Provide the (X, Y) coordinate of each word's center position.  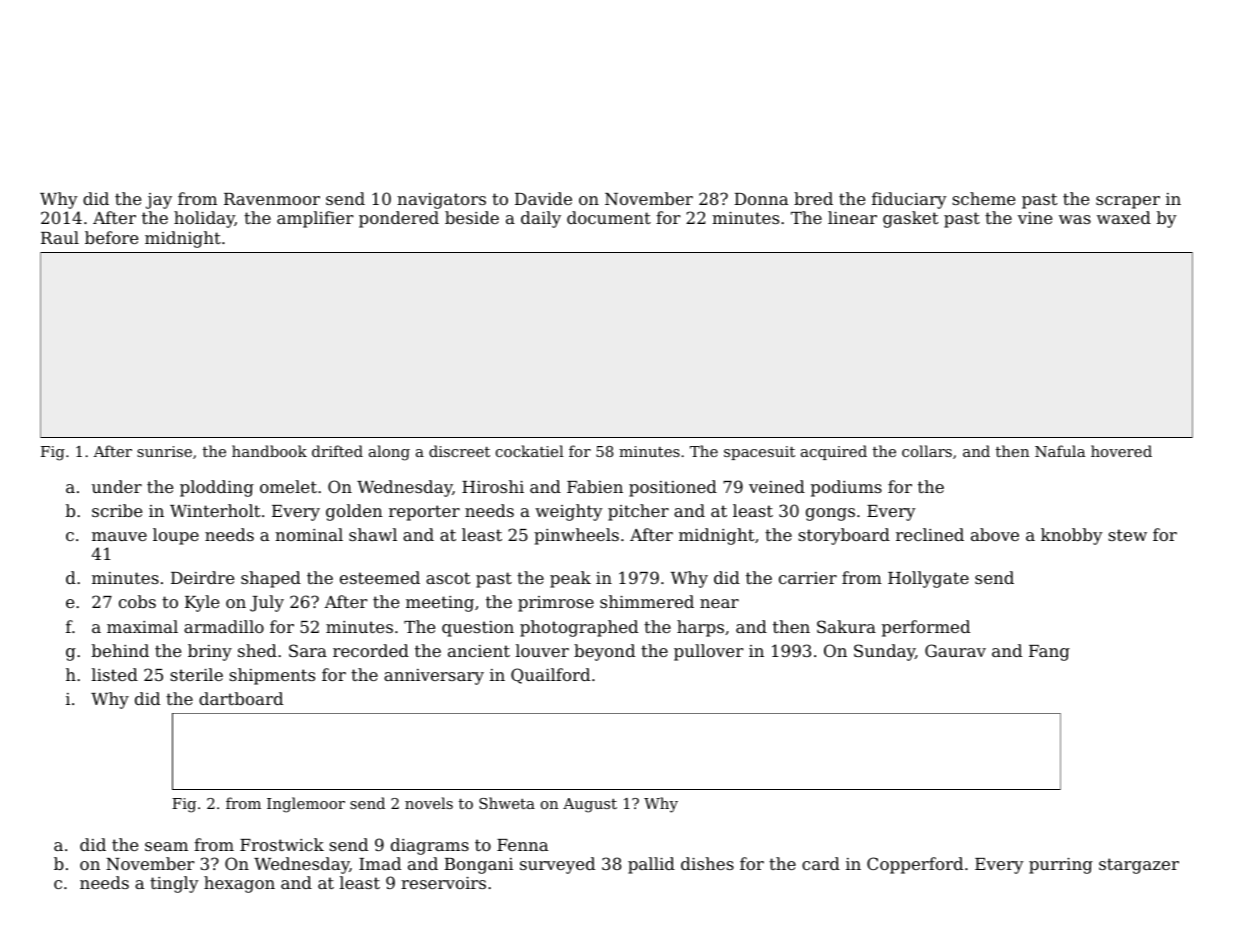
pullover (709, 652)
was (1075, 219)
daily (541, 219)
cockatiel (530, 451)
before (111, 237)
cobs (137, 601)
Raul (60, 237)
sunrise (164, 451)
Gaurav (955, 650)
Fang (1049, 653)
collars (927, 451)
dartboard (241, 698)
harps (700, 628)
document (609, 217)
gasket (910, 219)
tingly (174, 884)
